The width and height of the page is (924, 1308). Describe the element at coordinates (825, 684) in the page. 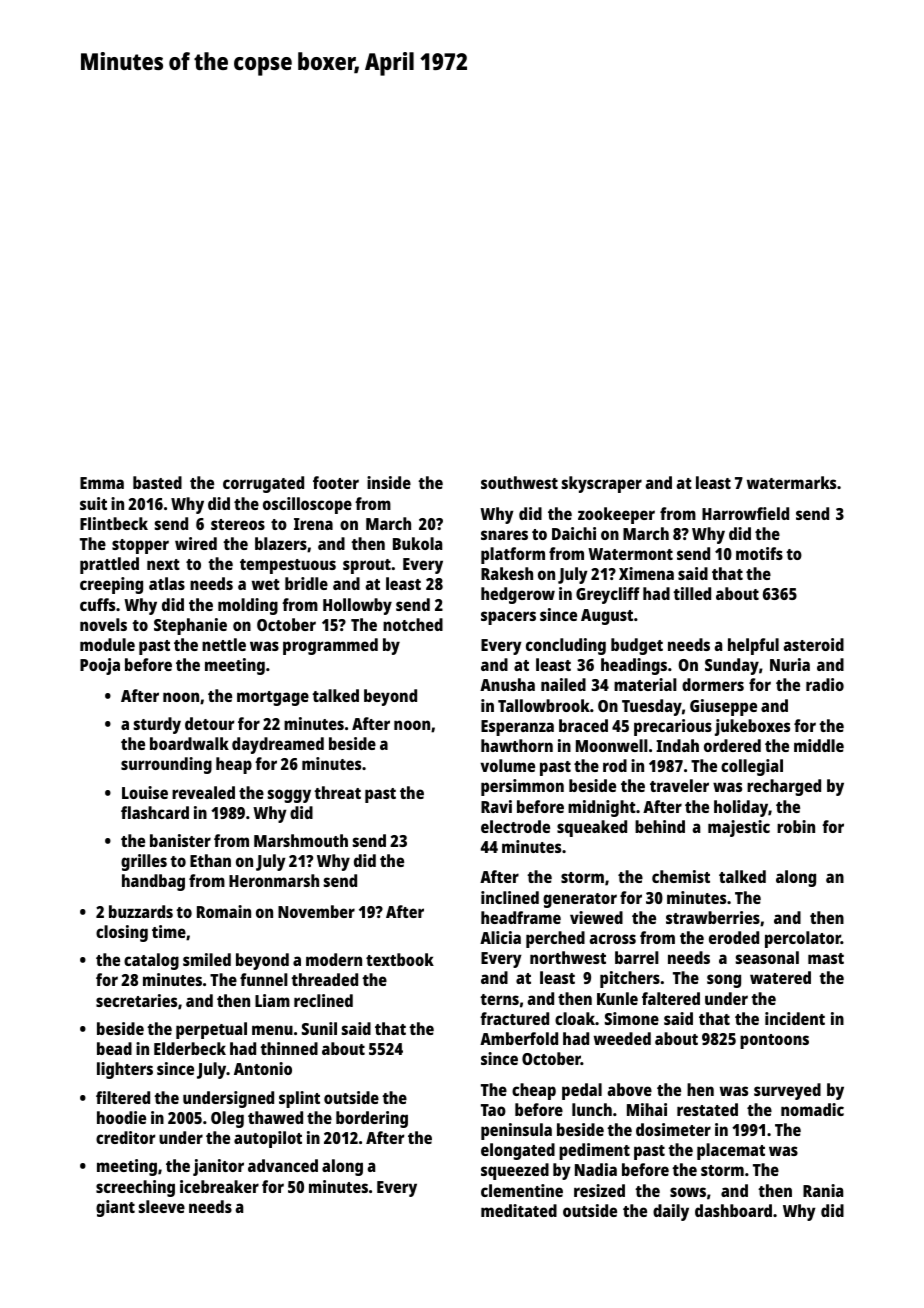

I see `radio` at that location.
